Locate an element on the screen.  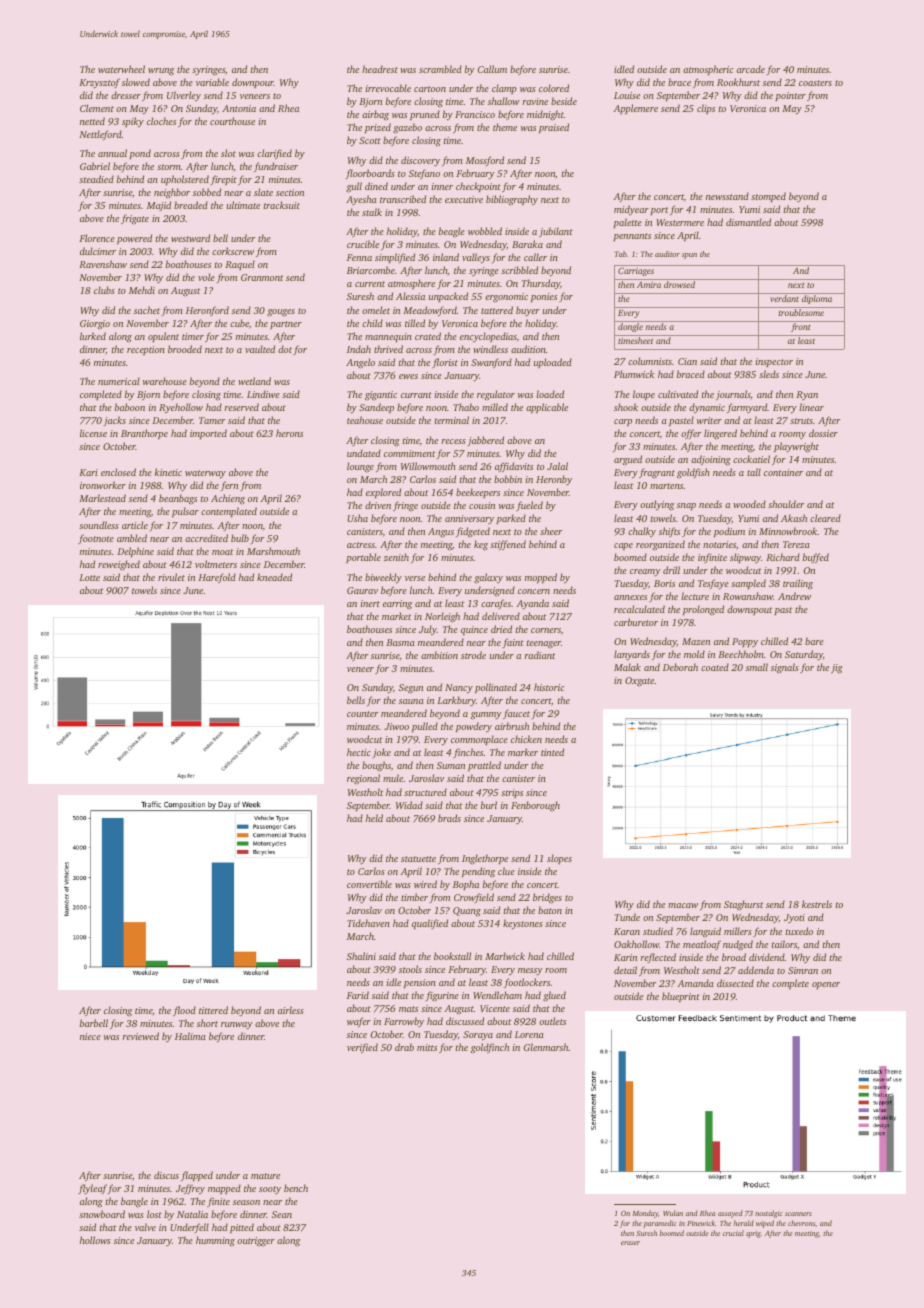
Usha is located at coordinates (357, 518).
